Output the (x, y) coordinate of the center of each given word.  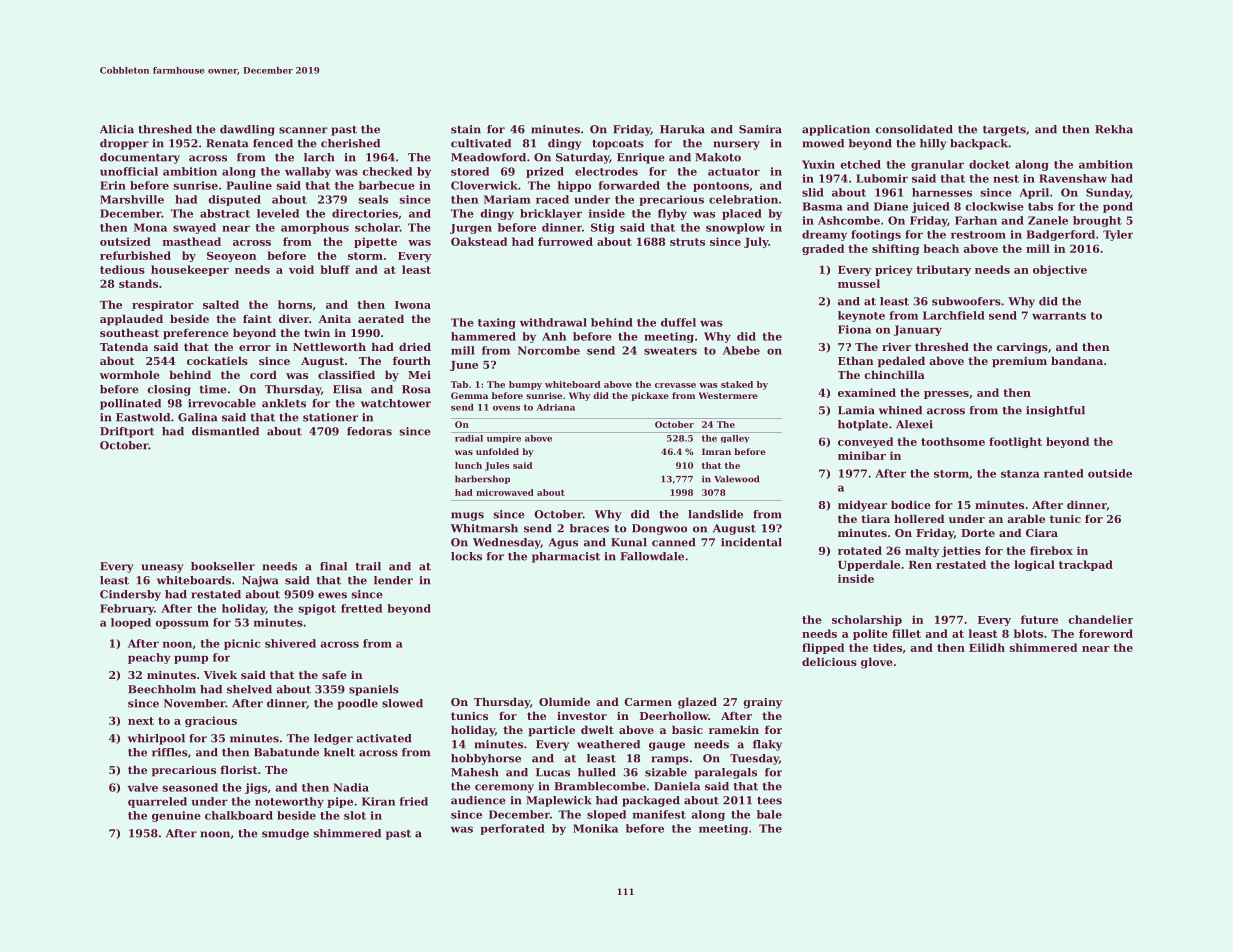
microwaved (505, 492)
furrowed (565, 241)
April (1034, 193)
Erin (113, 185)
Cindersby (130, 595)
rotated (860, 550)
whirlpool (156, 739)
